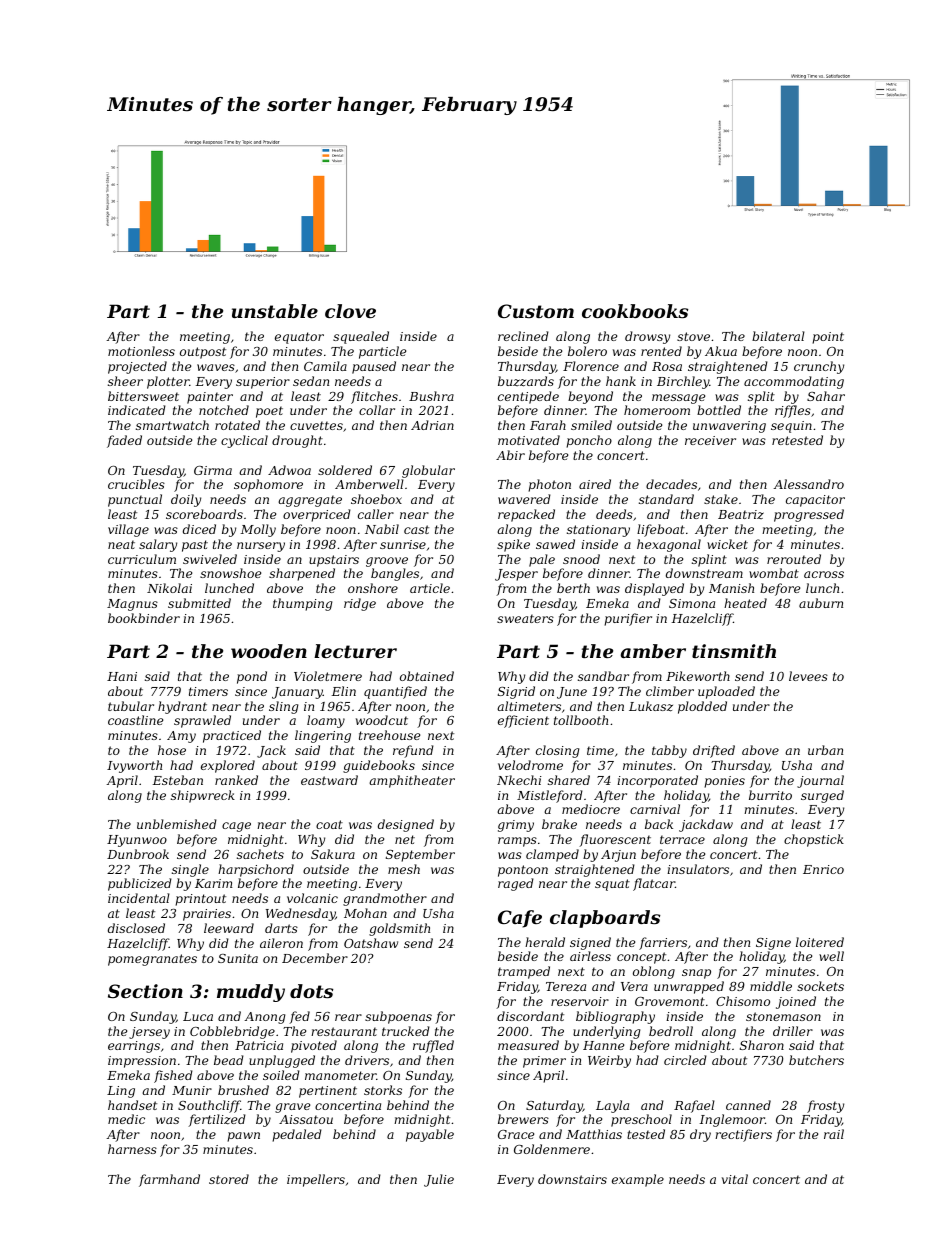  What do you see at coordinates (566, 986) in the document?
I see `Tereza` at bounding box center [566, 986].
